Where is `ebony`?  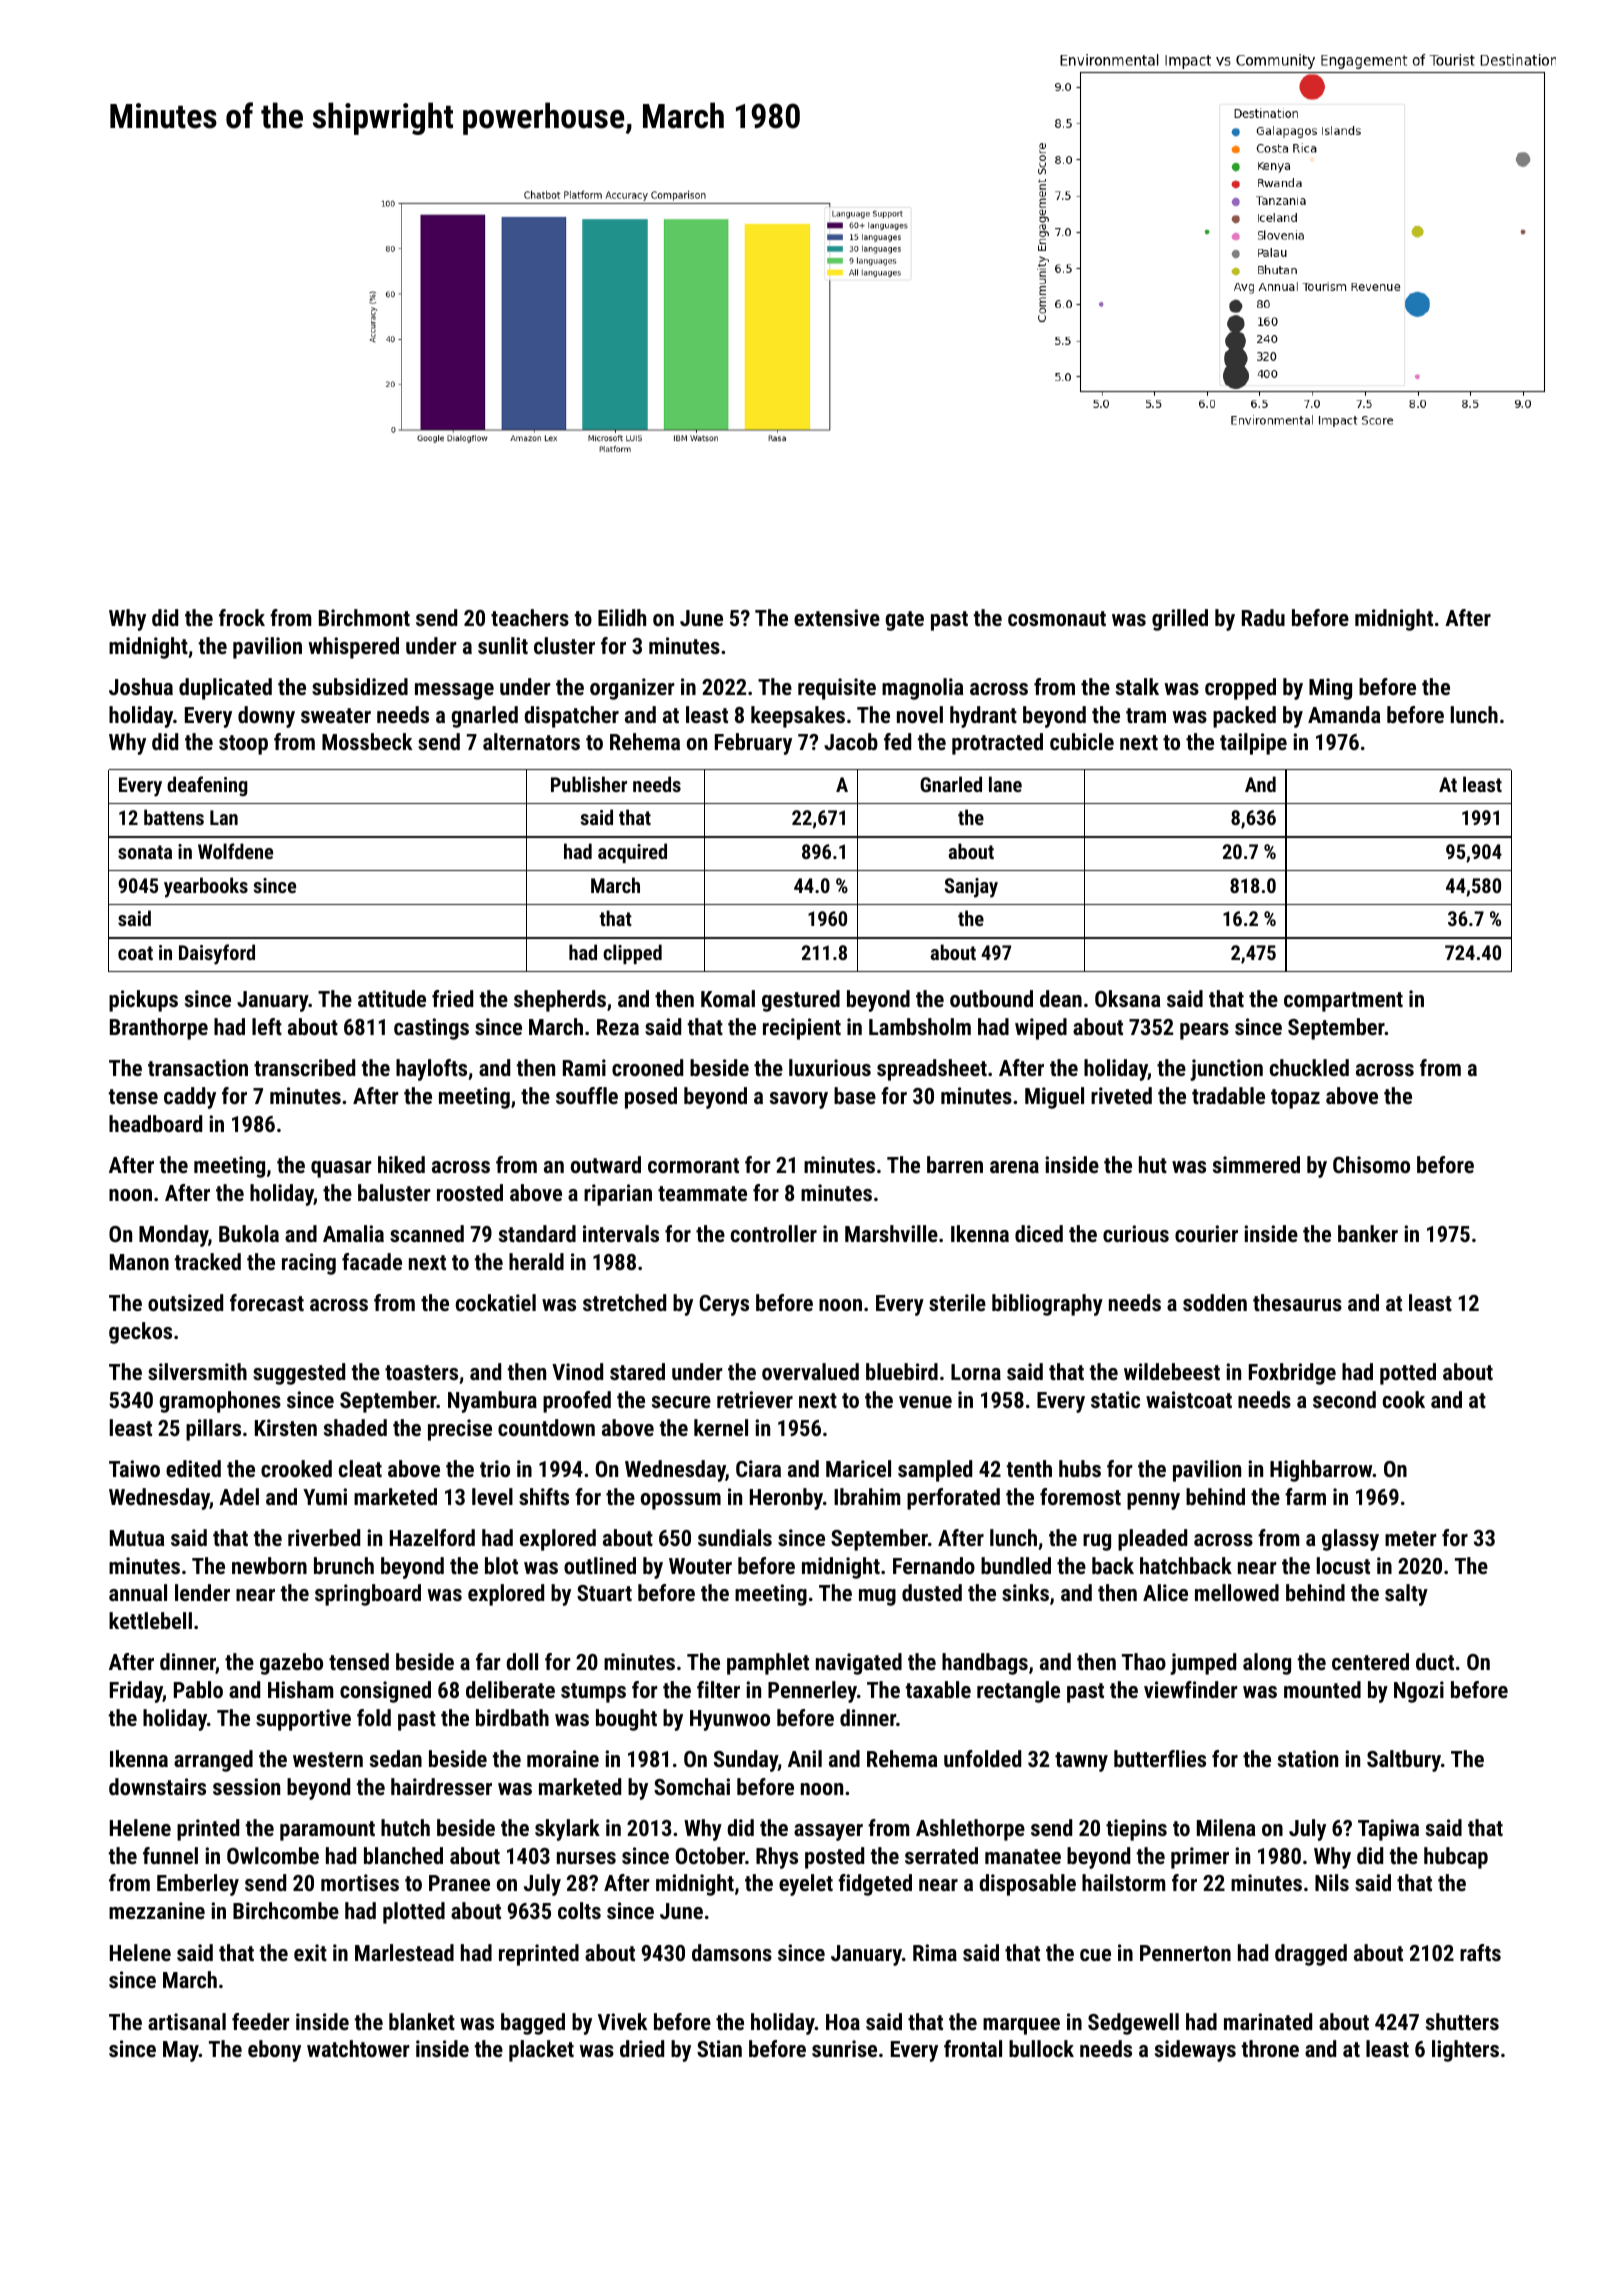 ebony is located at coordinates (274, 2051).
